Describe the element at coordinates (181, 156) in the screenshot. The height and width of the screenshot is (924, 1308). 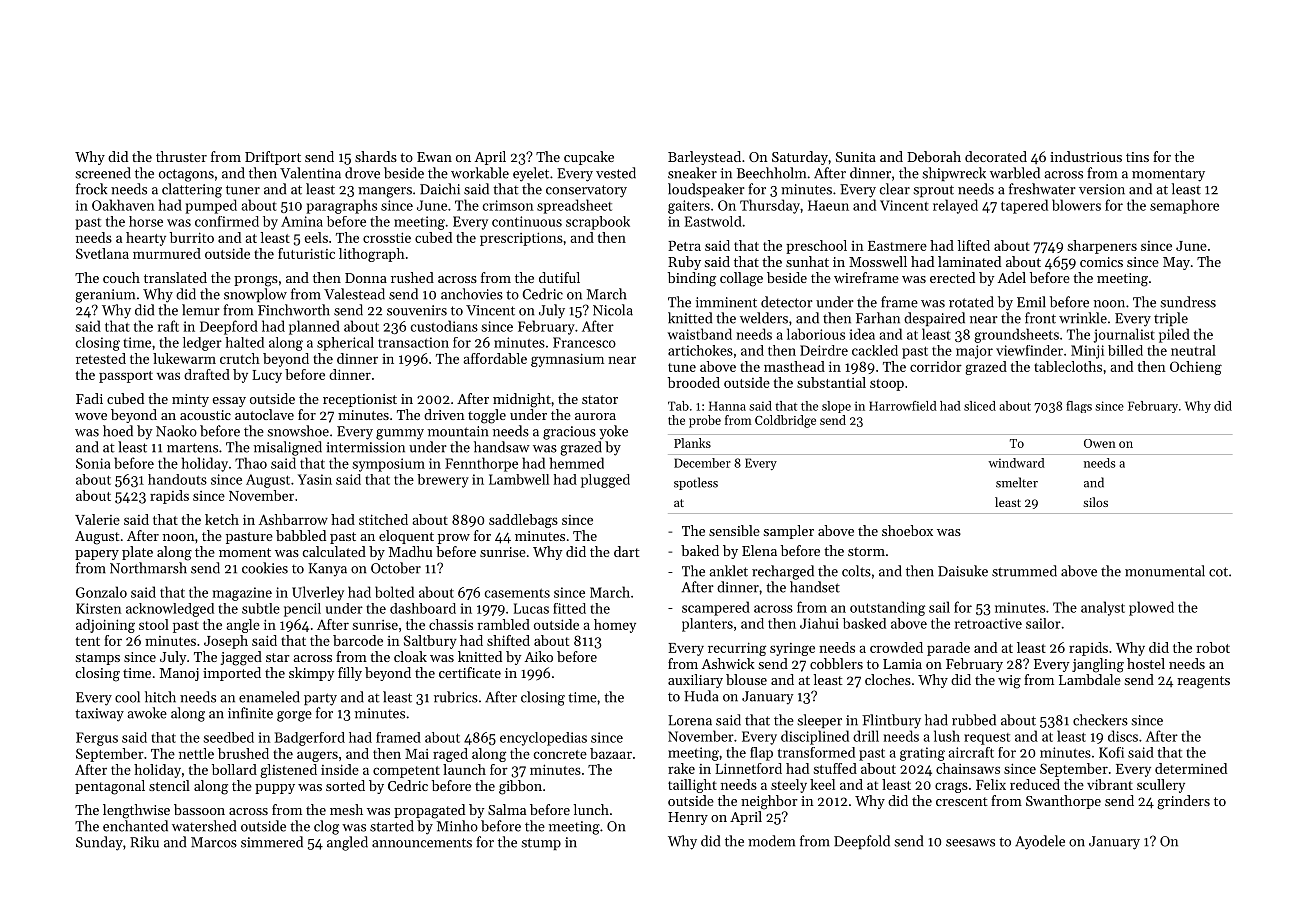
I see `thruster` at that location.
